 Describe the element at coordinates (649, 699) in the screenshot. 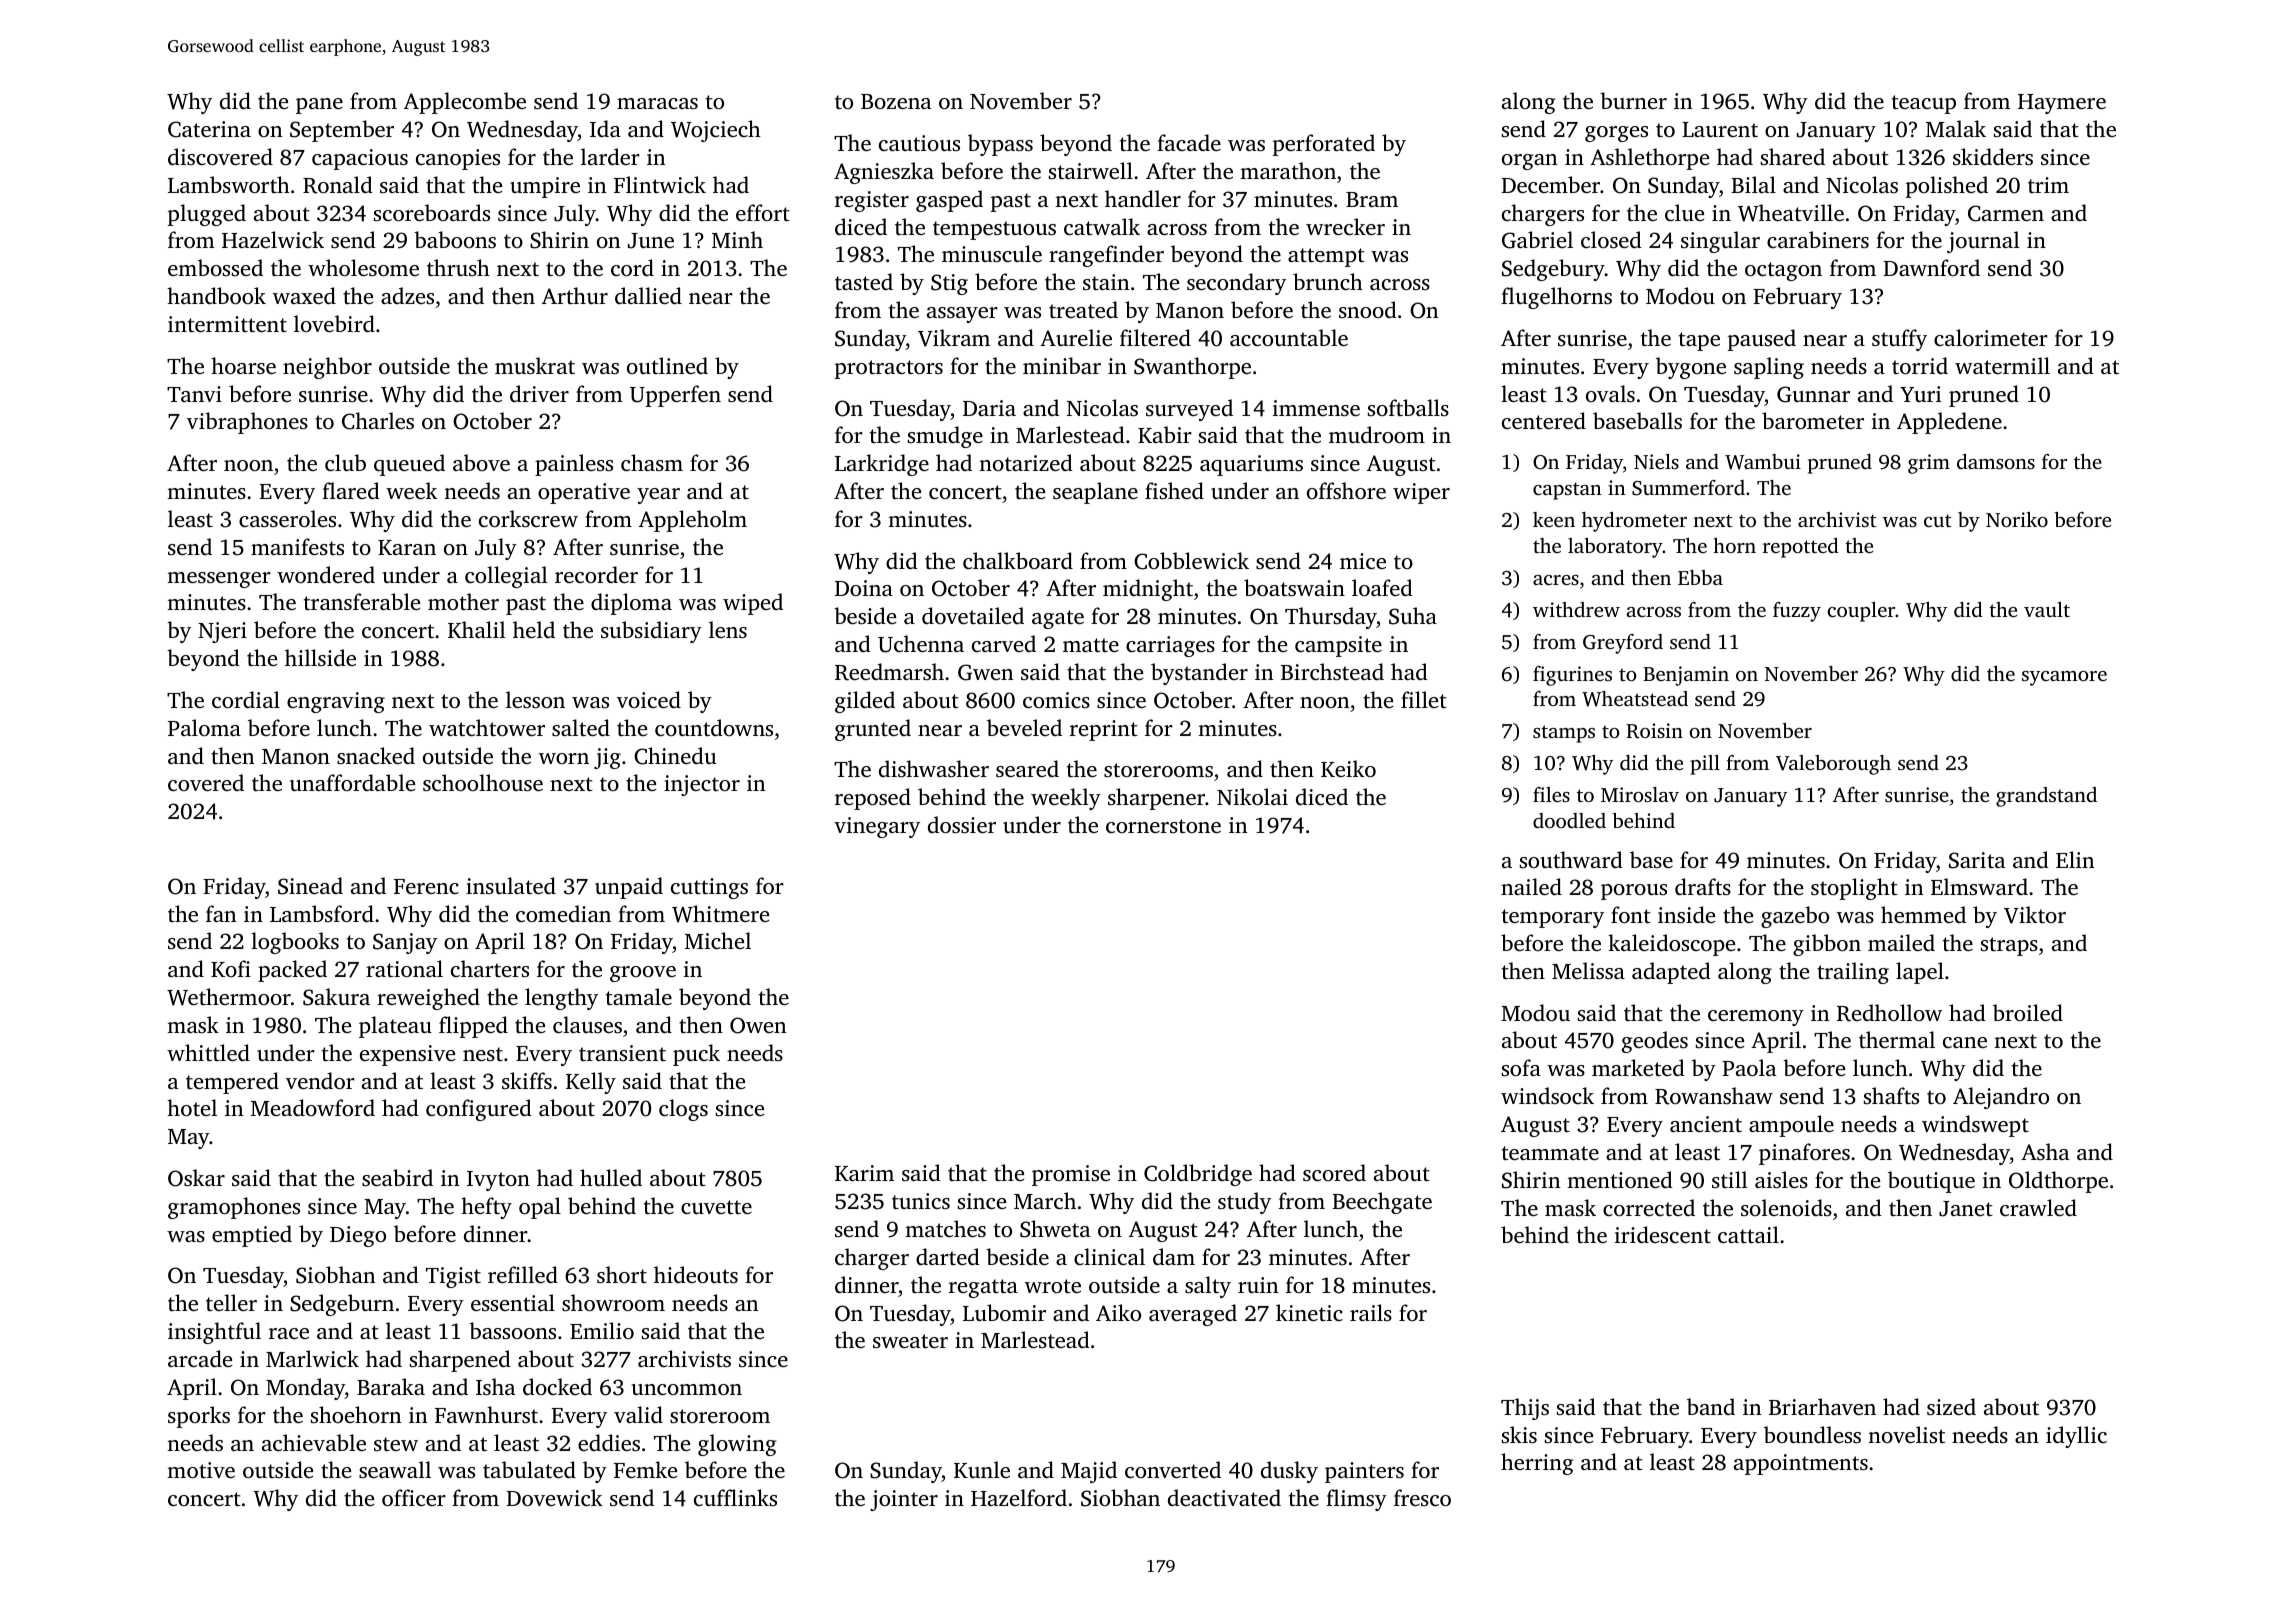

I see `voiced` at that location.
